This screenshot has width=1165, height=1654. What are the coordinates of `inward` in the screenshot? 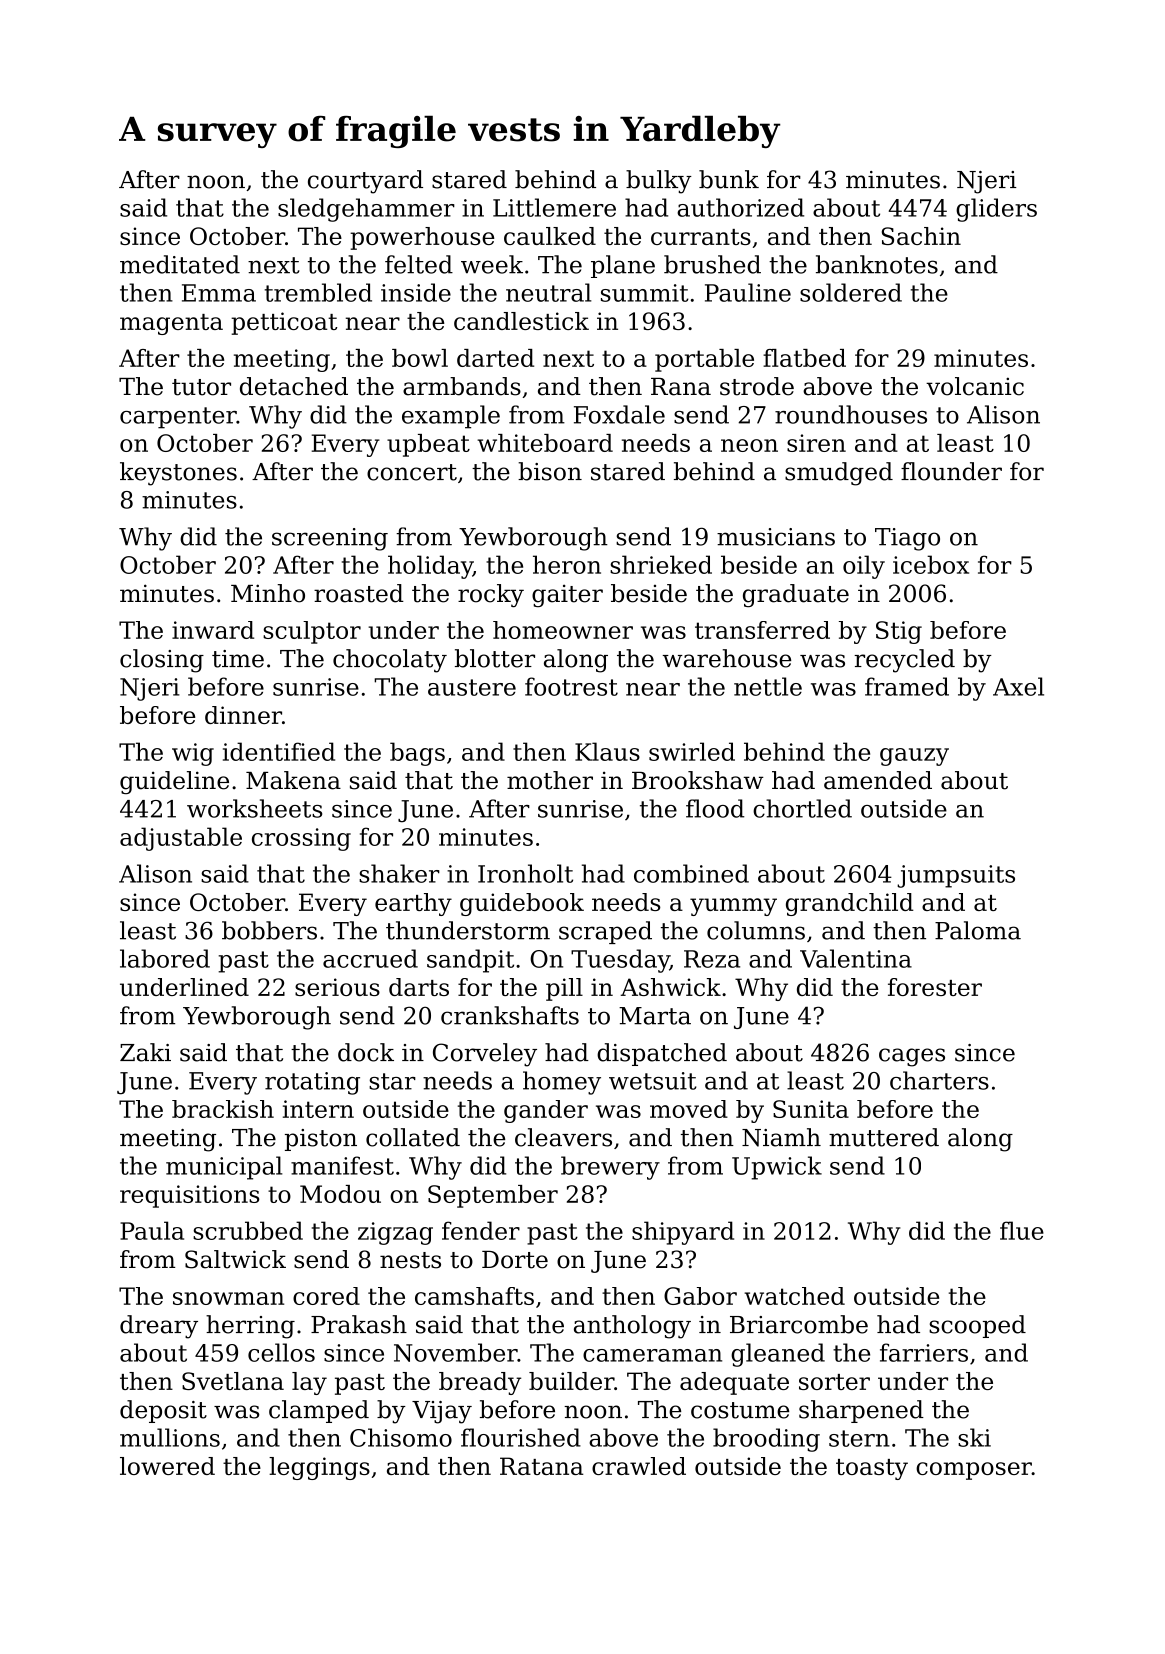 It's located at (213, 630).
